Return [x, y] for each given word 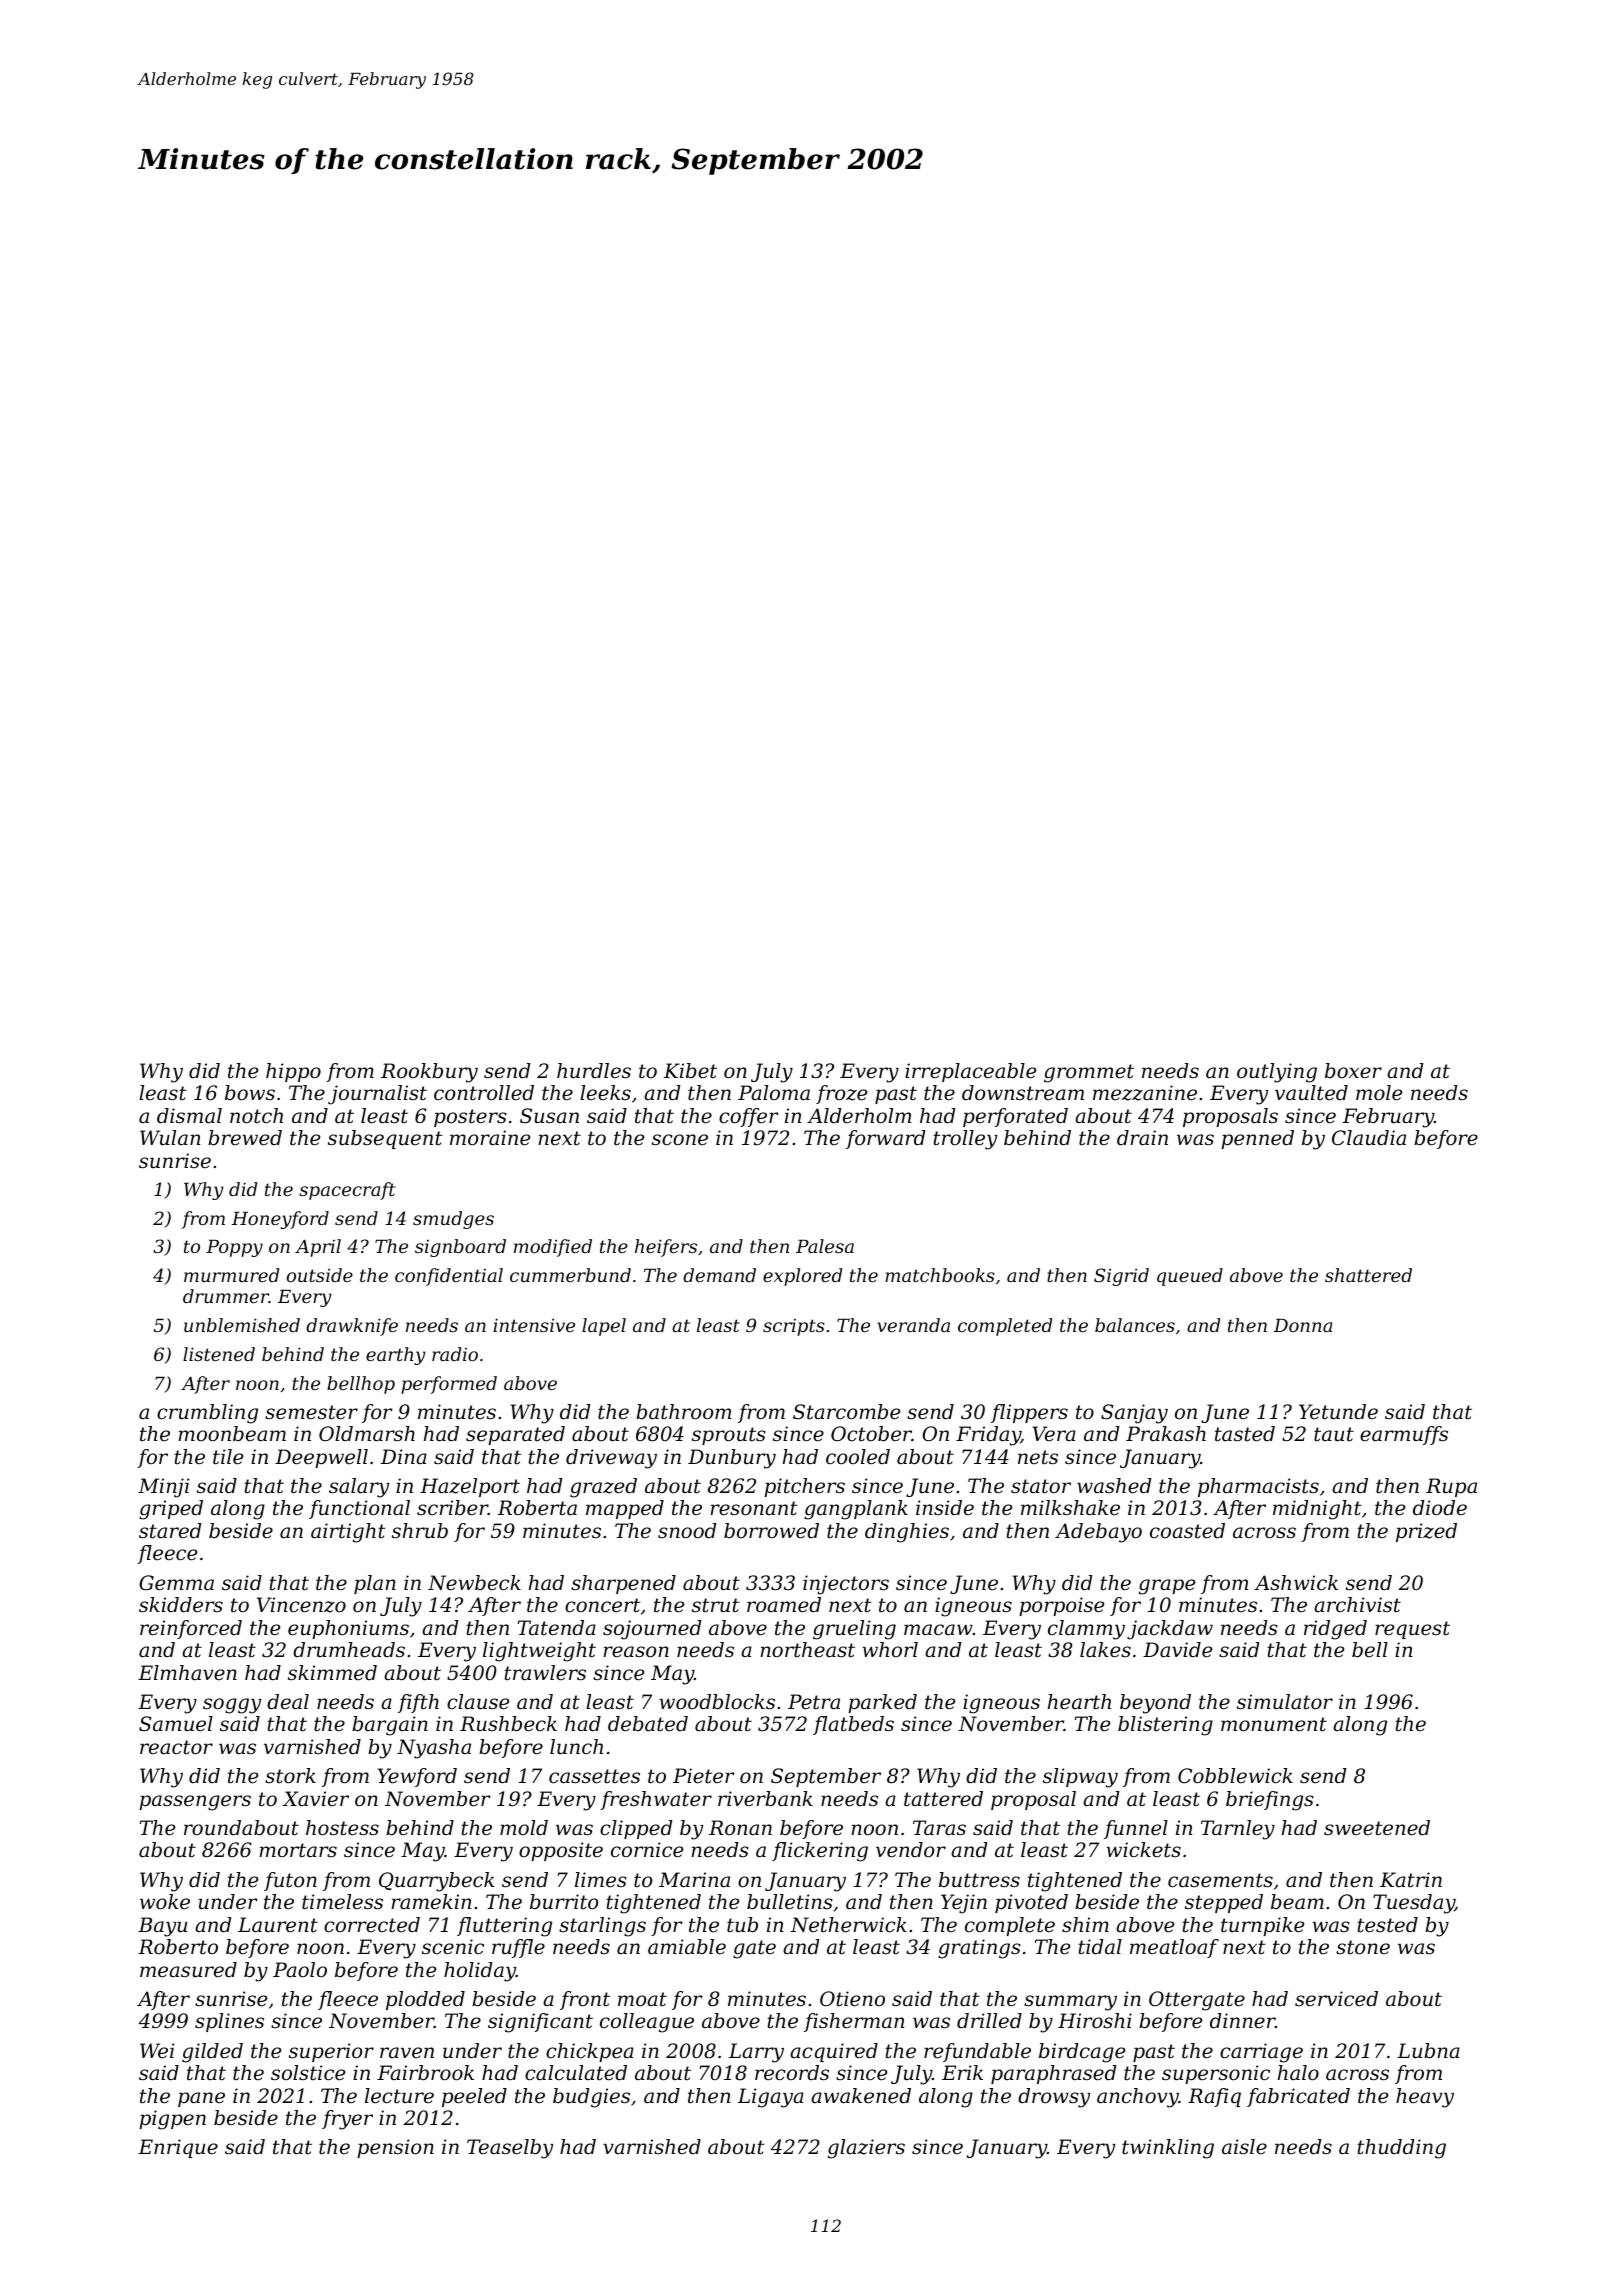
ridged [1335, 1630]
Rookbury [429, 1073]
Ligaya [771, 2098]
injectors [846, 1585]
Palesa [825, 1246]
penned [1257, 1139]
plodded [425, 2000]
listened [219, 1354]
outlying [1277, 1073]
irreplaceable [970, 1072]
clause [478, 1702]
